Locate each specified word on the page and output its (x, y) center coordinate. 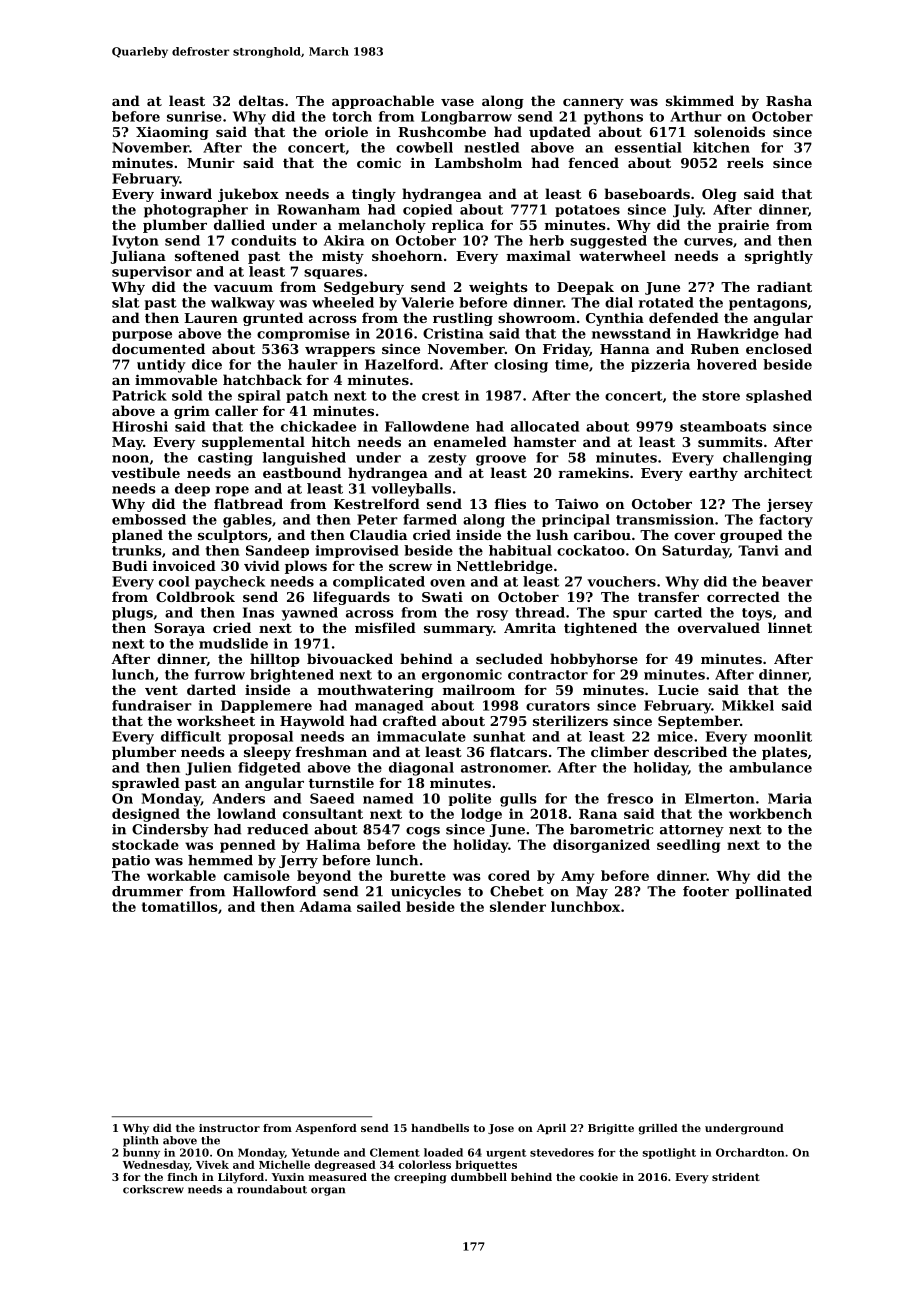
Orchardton (750, 1152)
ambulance (770, 767)
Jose (501, 1129)
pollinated (773, 892)
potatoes (587, 211)
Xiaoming (172, 133)
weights (498, 288)
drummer (147, 891)
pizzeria (660, 365)
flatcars (518, 751)
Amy (577, 877)
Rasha (789, 100)
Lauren (211, 318)
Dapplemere (266, 706)
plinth (141, 1141)
